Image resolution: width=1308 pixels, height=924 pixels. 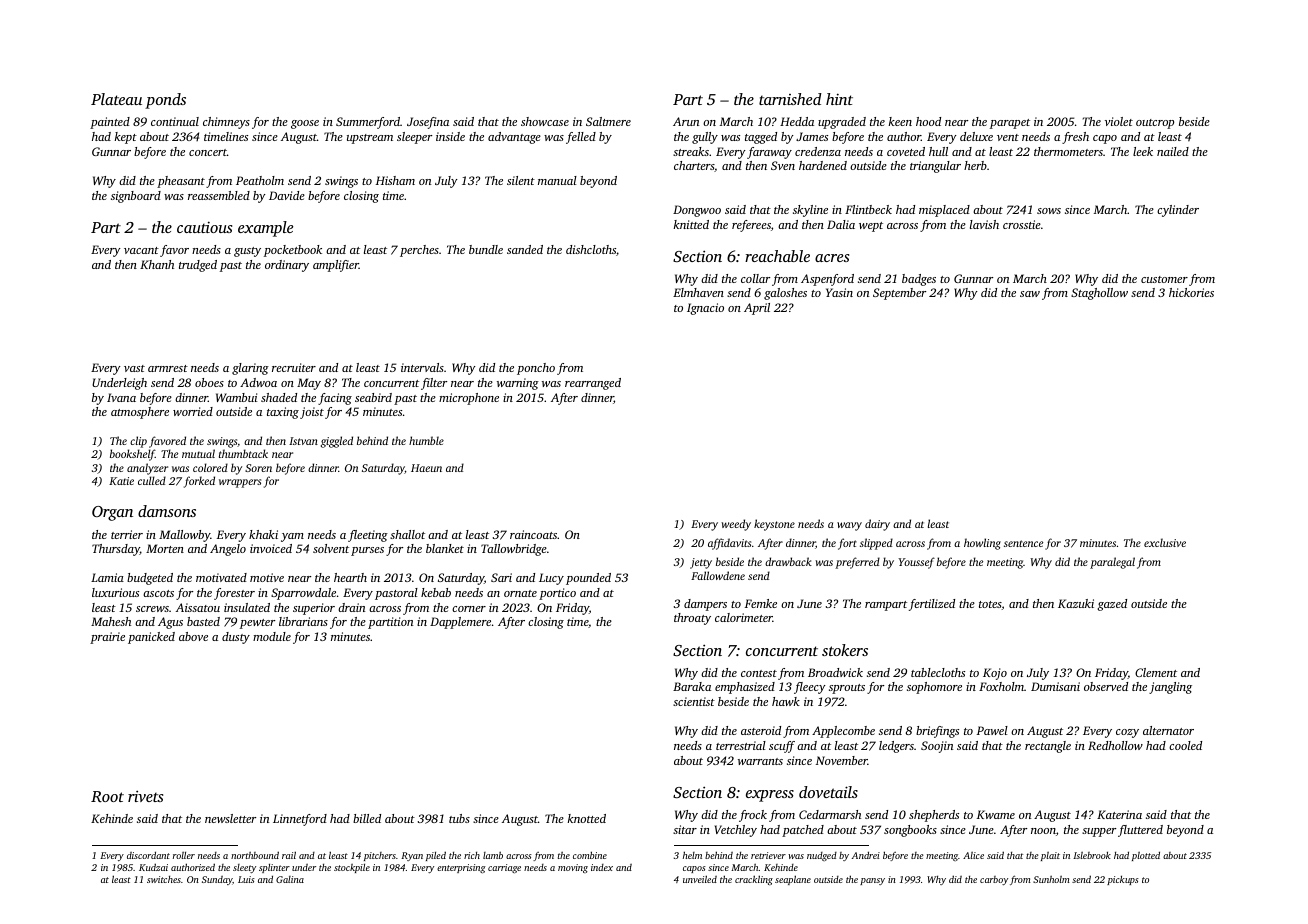 I want to click on throaty, so click(x=692, y=619).
